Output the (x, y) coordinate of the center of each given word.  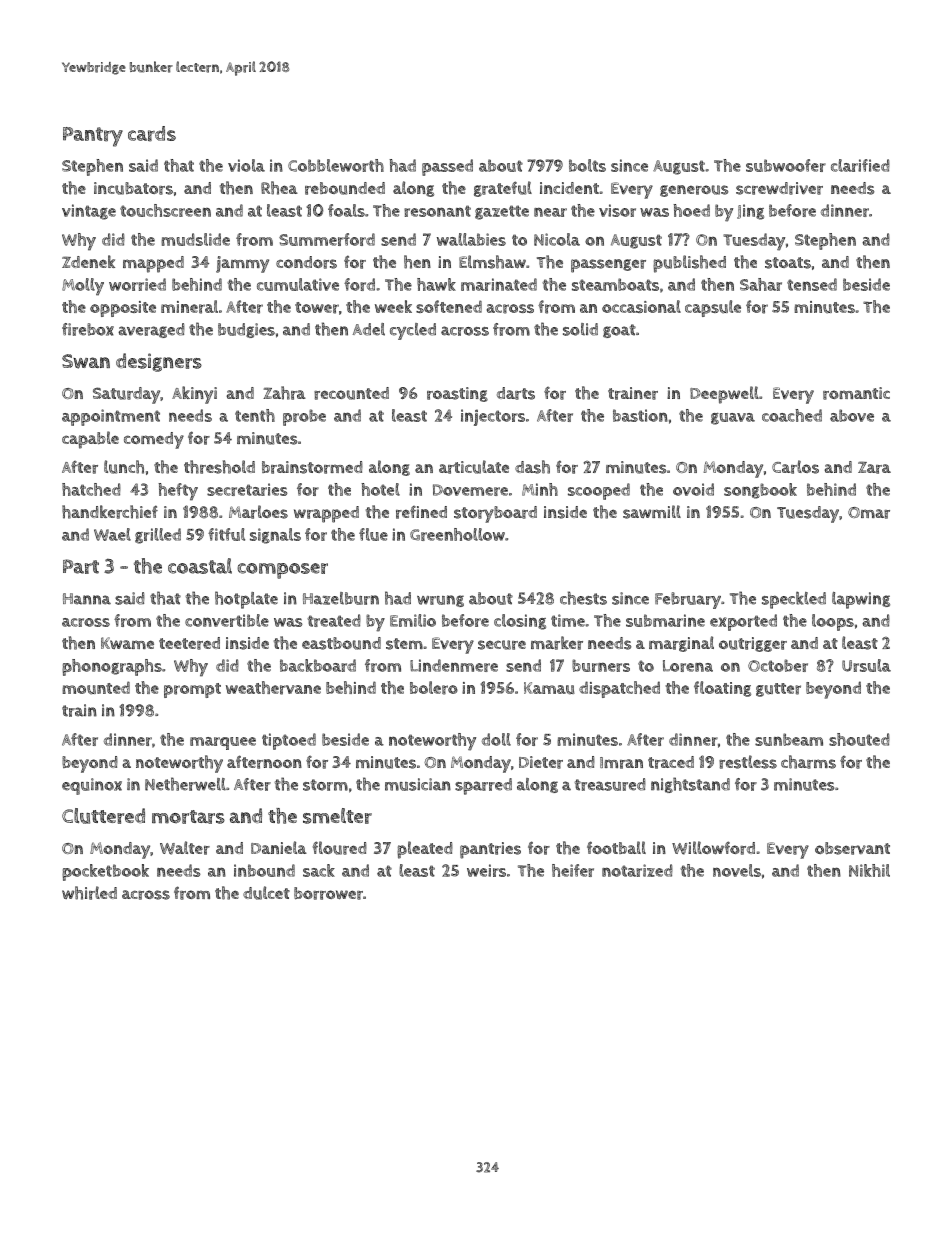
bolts (587, 165)
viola (246, 165)
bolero (434, 688)
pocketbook (105, 872)
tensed (812, 284)
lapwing (861, 600)
